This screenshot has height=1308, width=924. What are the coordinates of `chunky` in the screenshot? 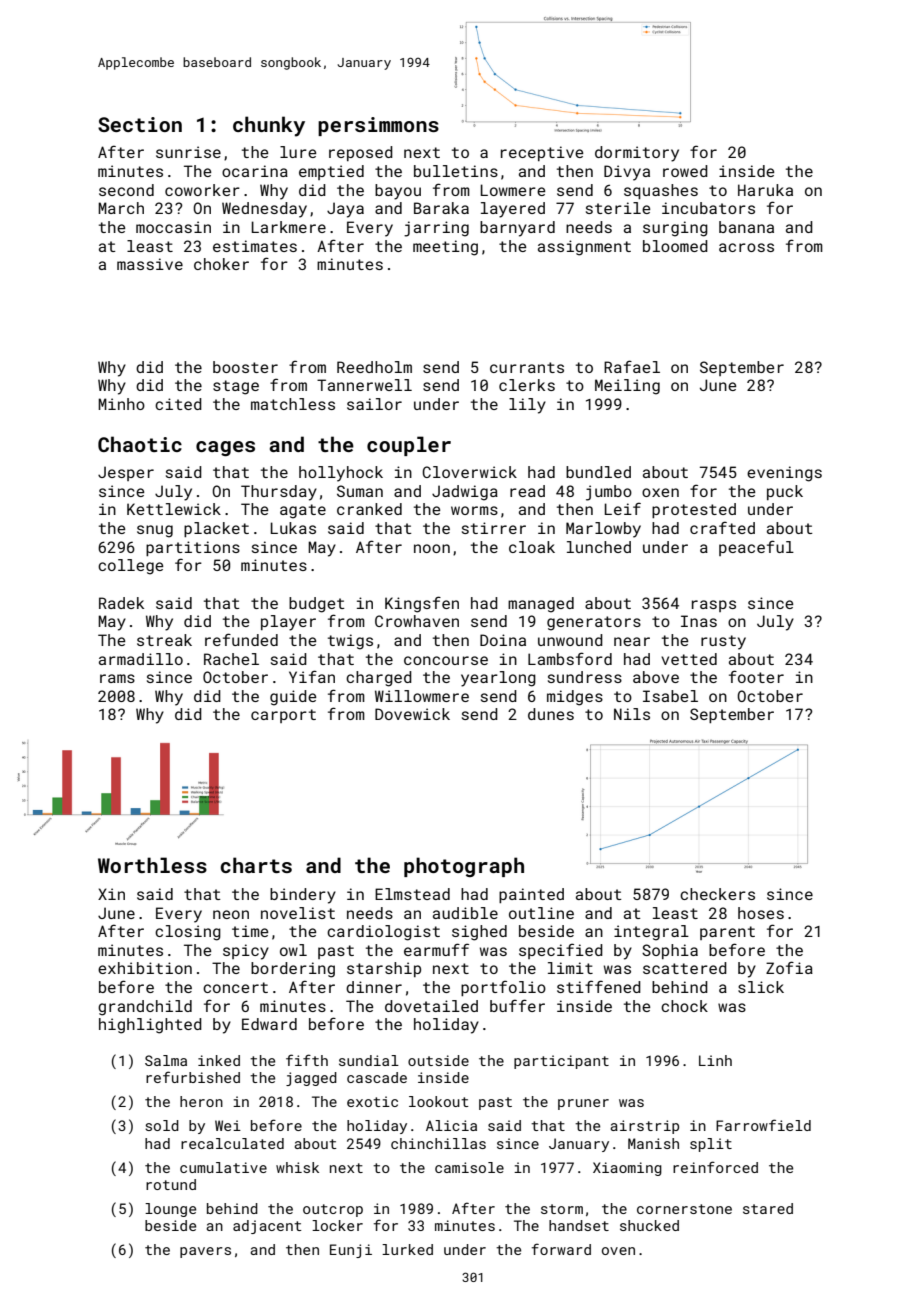 It's located at (269, 126).
